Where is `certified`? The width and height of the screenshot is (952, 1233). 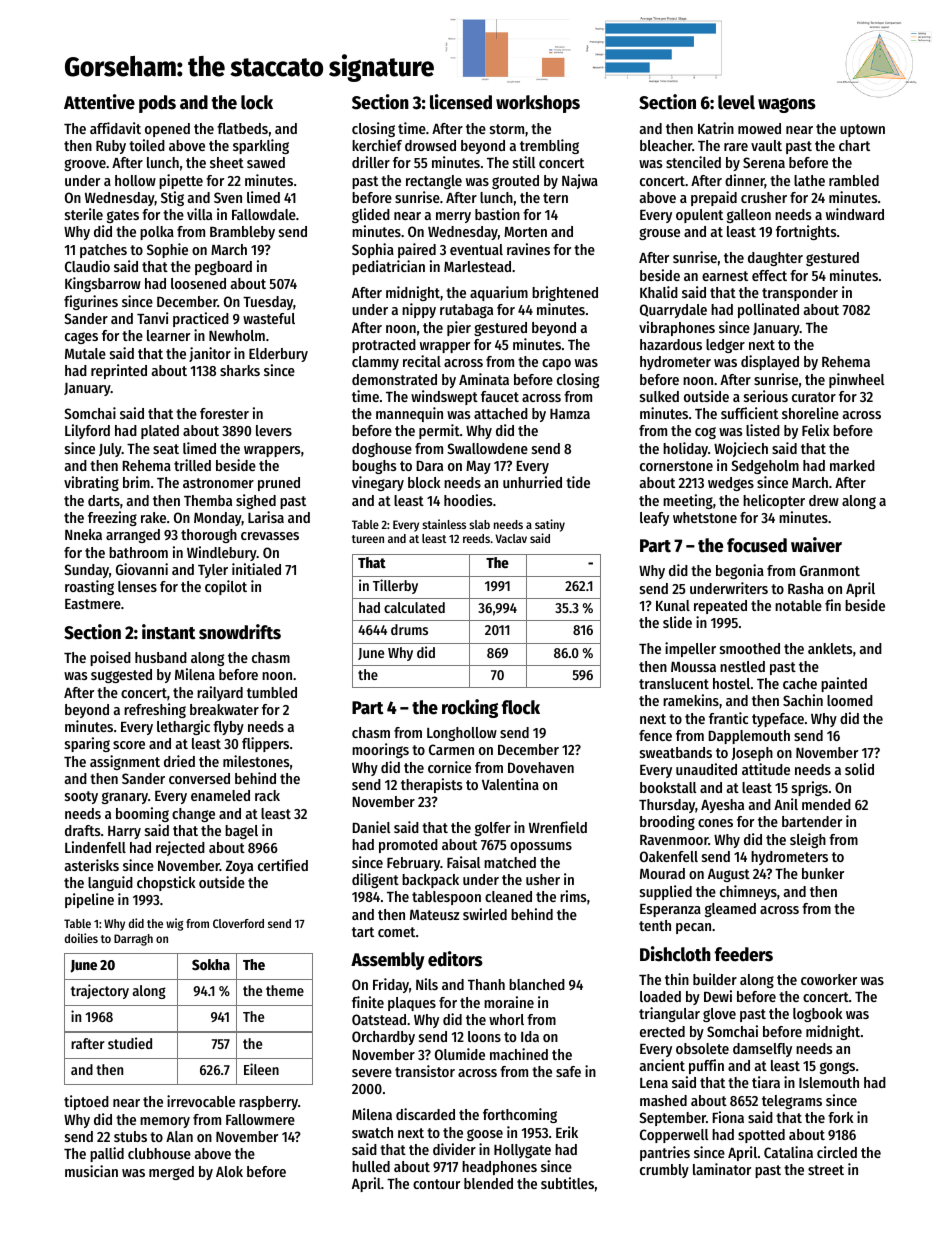
certified is located at coordinates (283, 865).
